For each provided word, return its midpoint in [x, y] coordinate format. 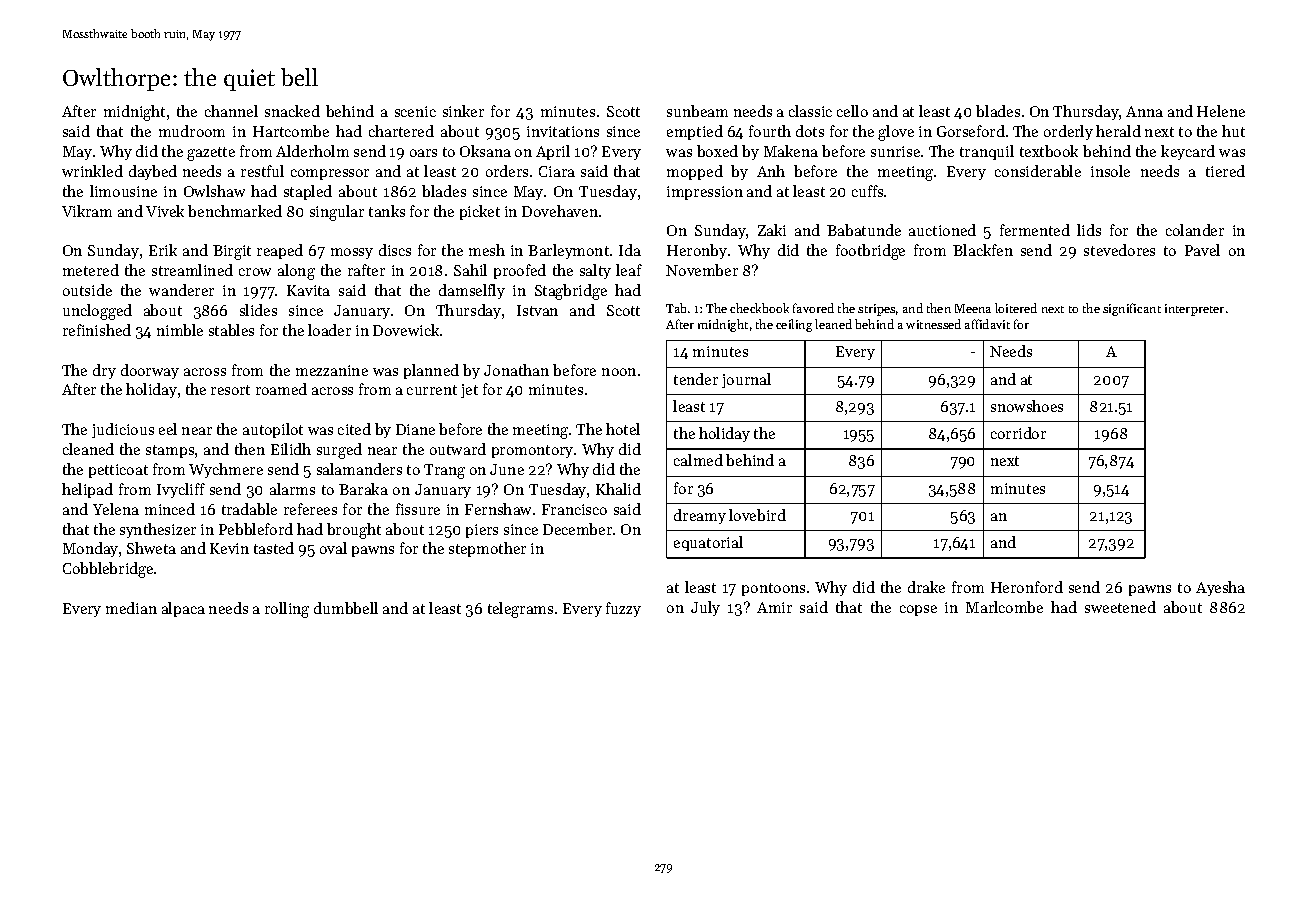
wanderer [181, 290]
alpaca [183, 609]
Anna [1144, 111]
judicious [123, 430]
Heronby [697, 251]
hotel [623, 429]
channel [231, 111]
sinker [463, 111]
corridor [1018, 433]
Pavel [1202, 250]
